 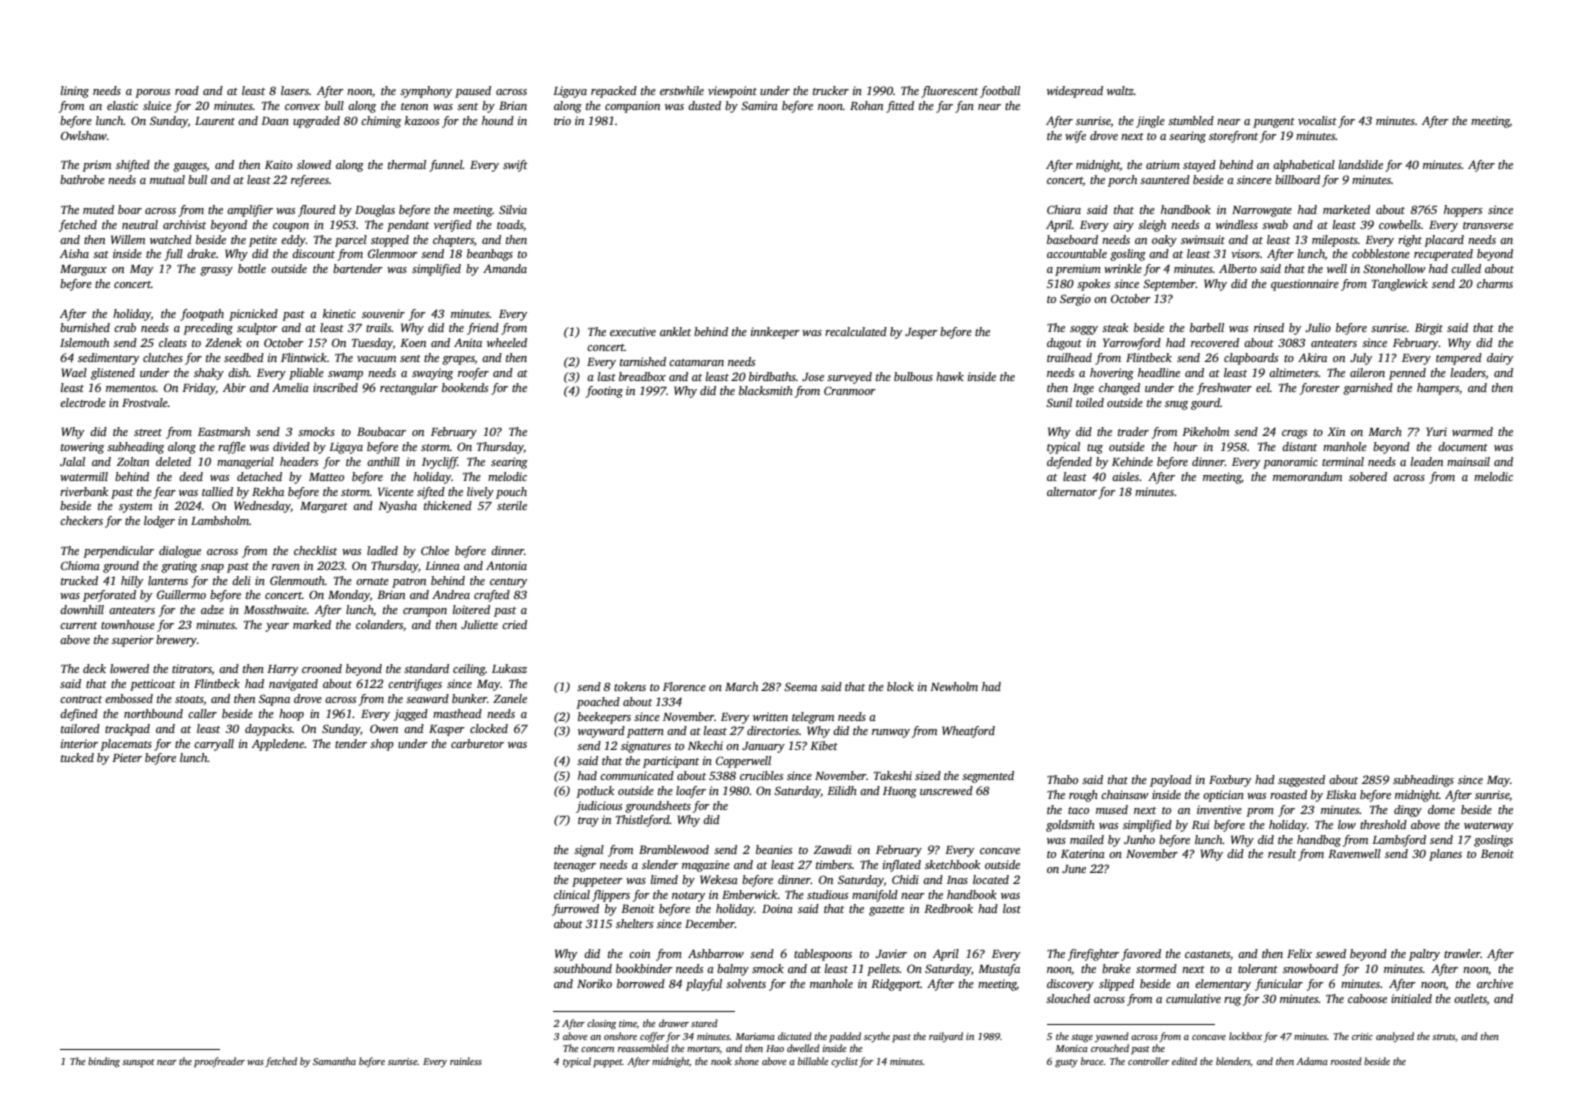 I want to click on concern, so click(x=597, y=1049).
